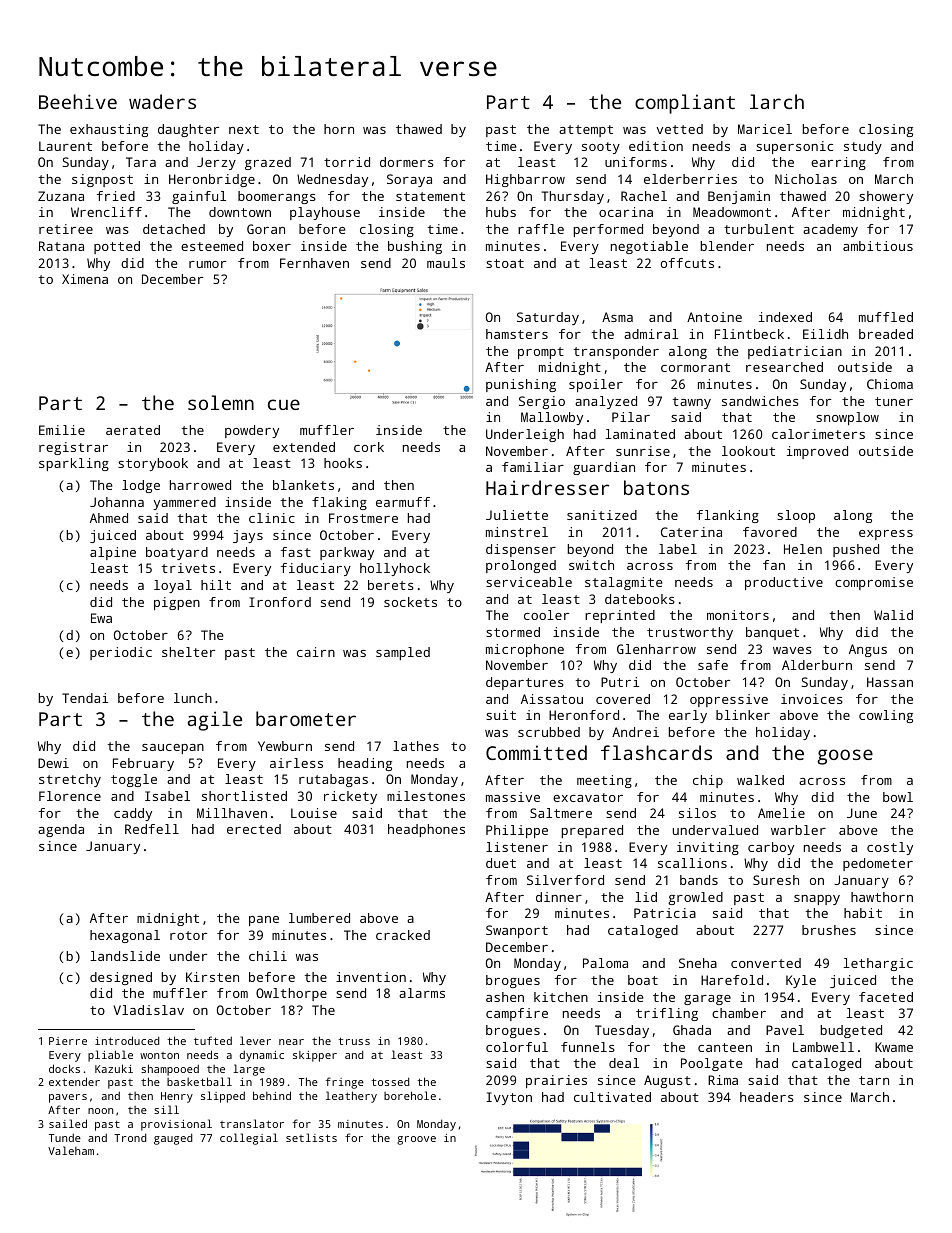  What do you see at coordinates (513, 632) in the screenshot?
I see `stormed` at bounding box center [513, 632].
